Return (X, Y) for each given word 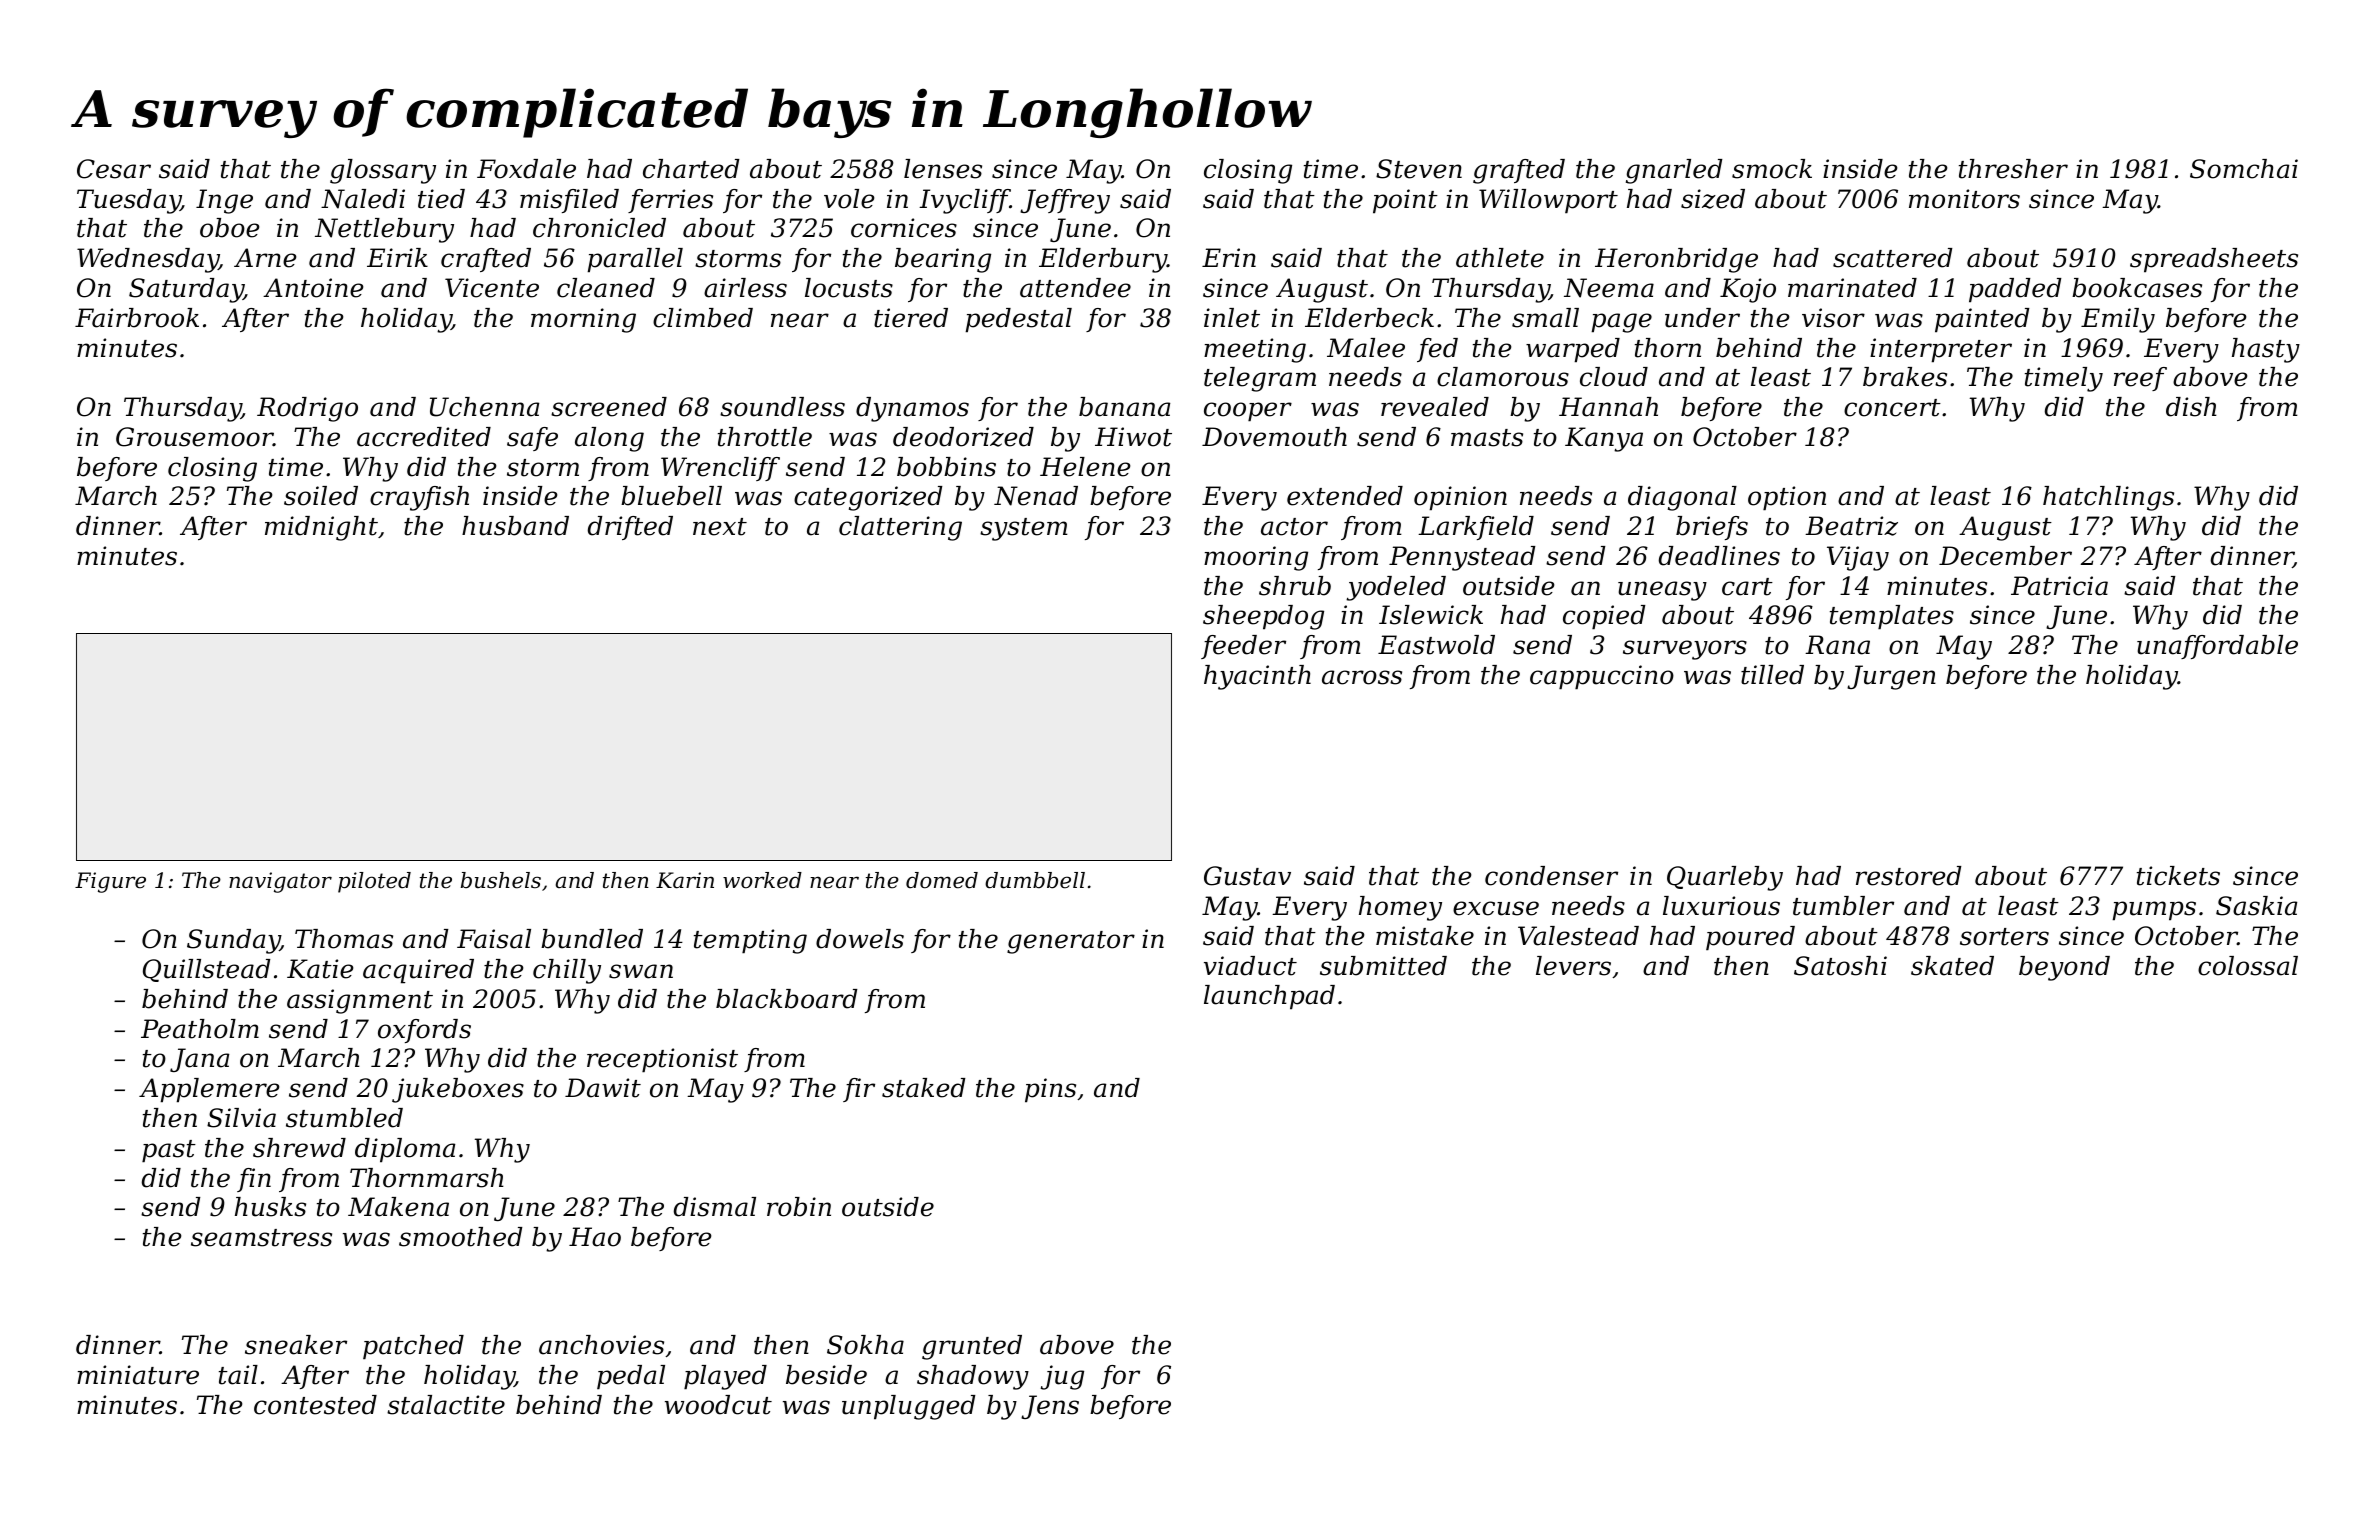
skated (1952, 966)
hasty (2266, 350)
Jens (1050, 1407)
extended (1345, 496)
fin (254, 1180)
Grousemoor (194, 437)
